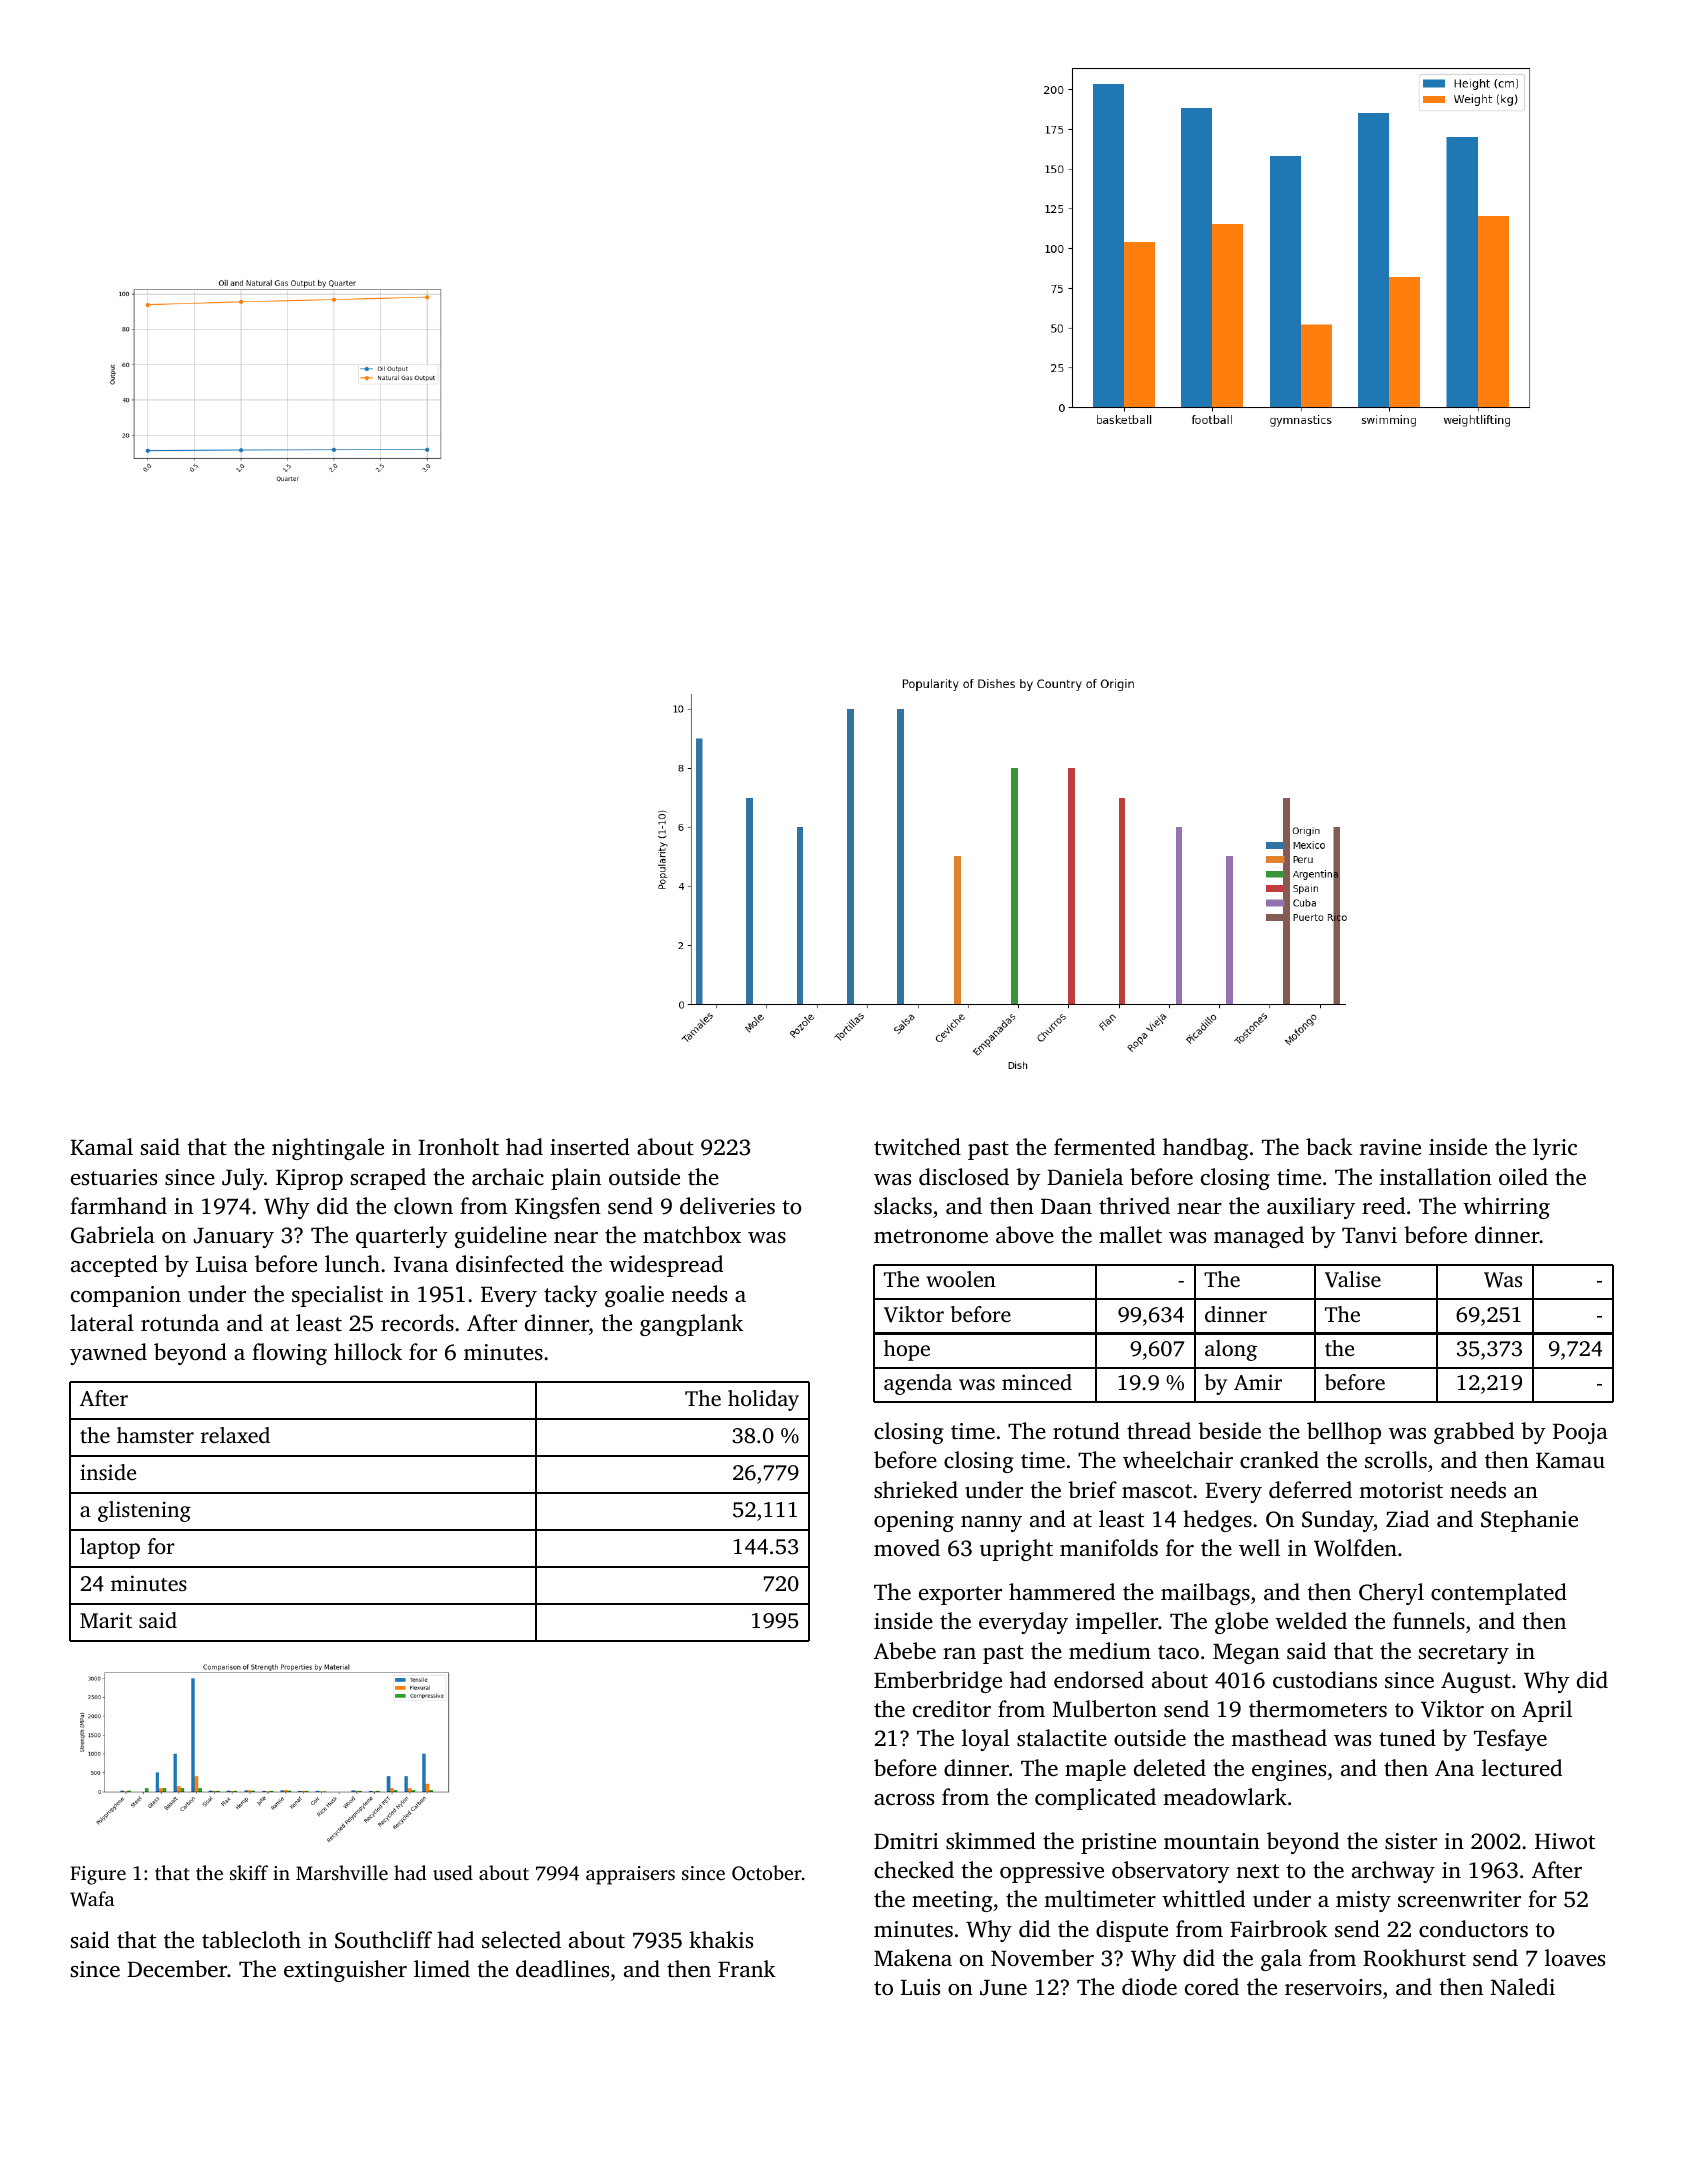 The width and height of the document is (1683, 2178). I want to click on Ironholt, so click(459, 1147).
